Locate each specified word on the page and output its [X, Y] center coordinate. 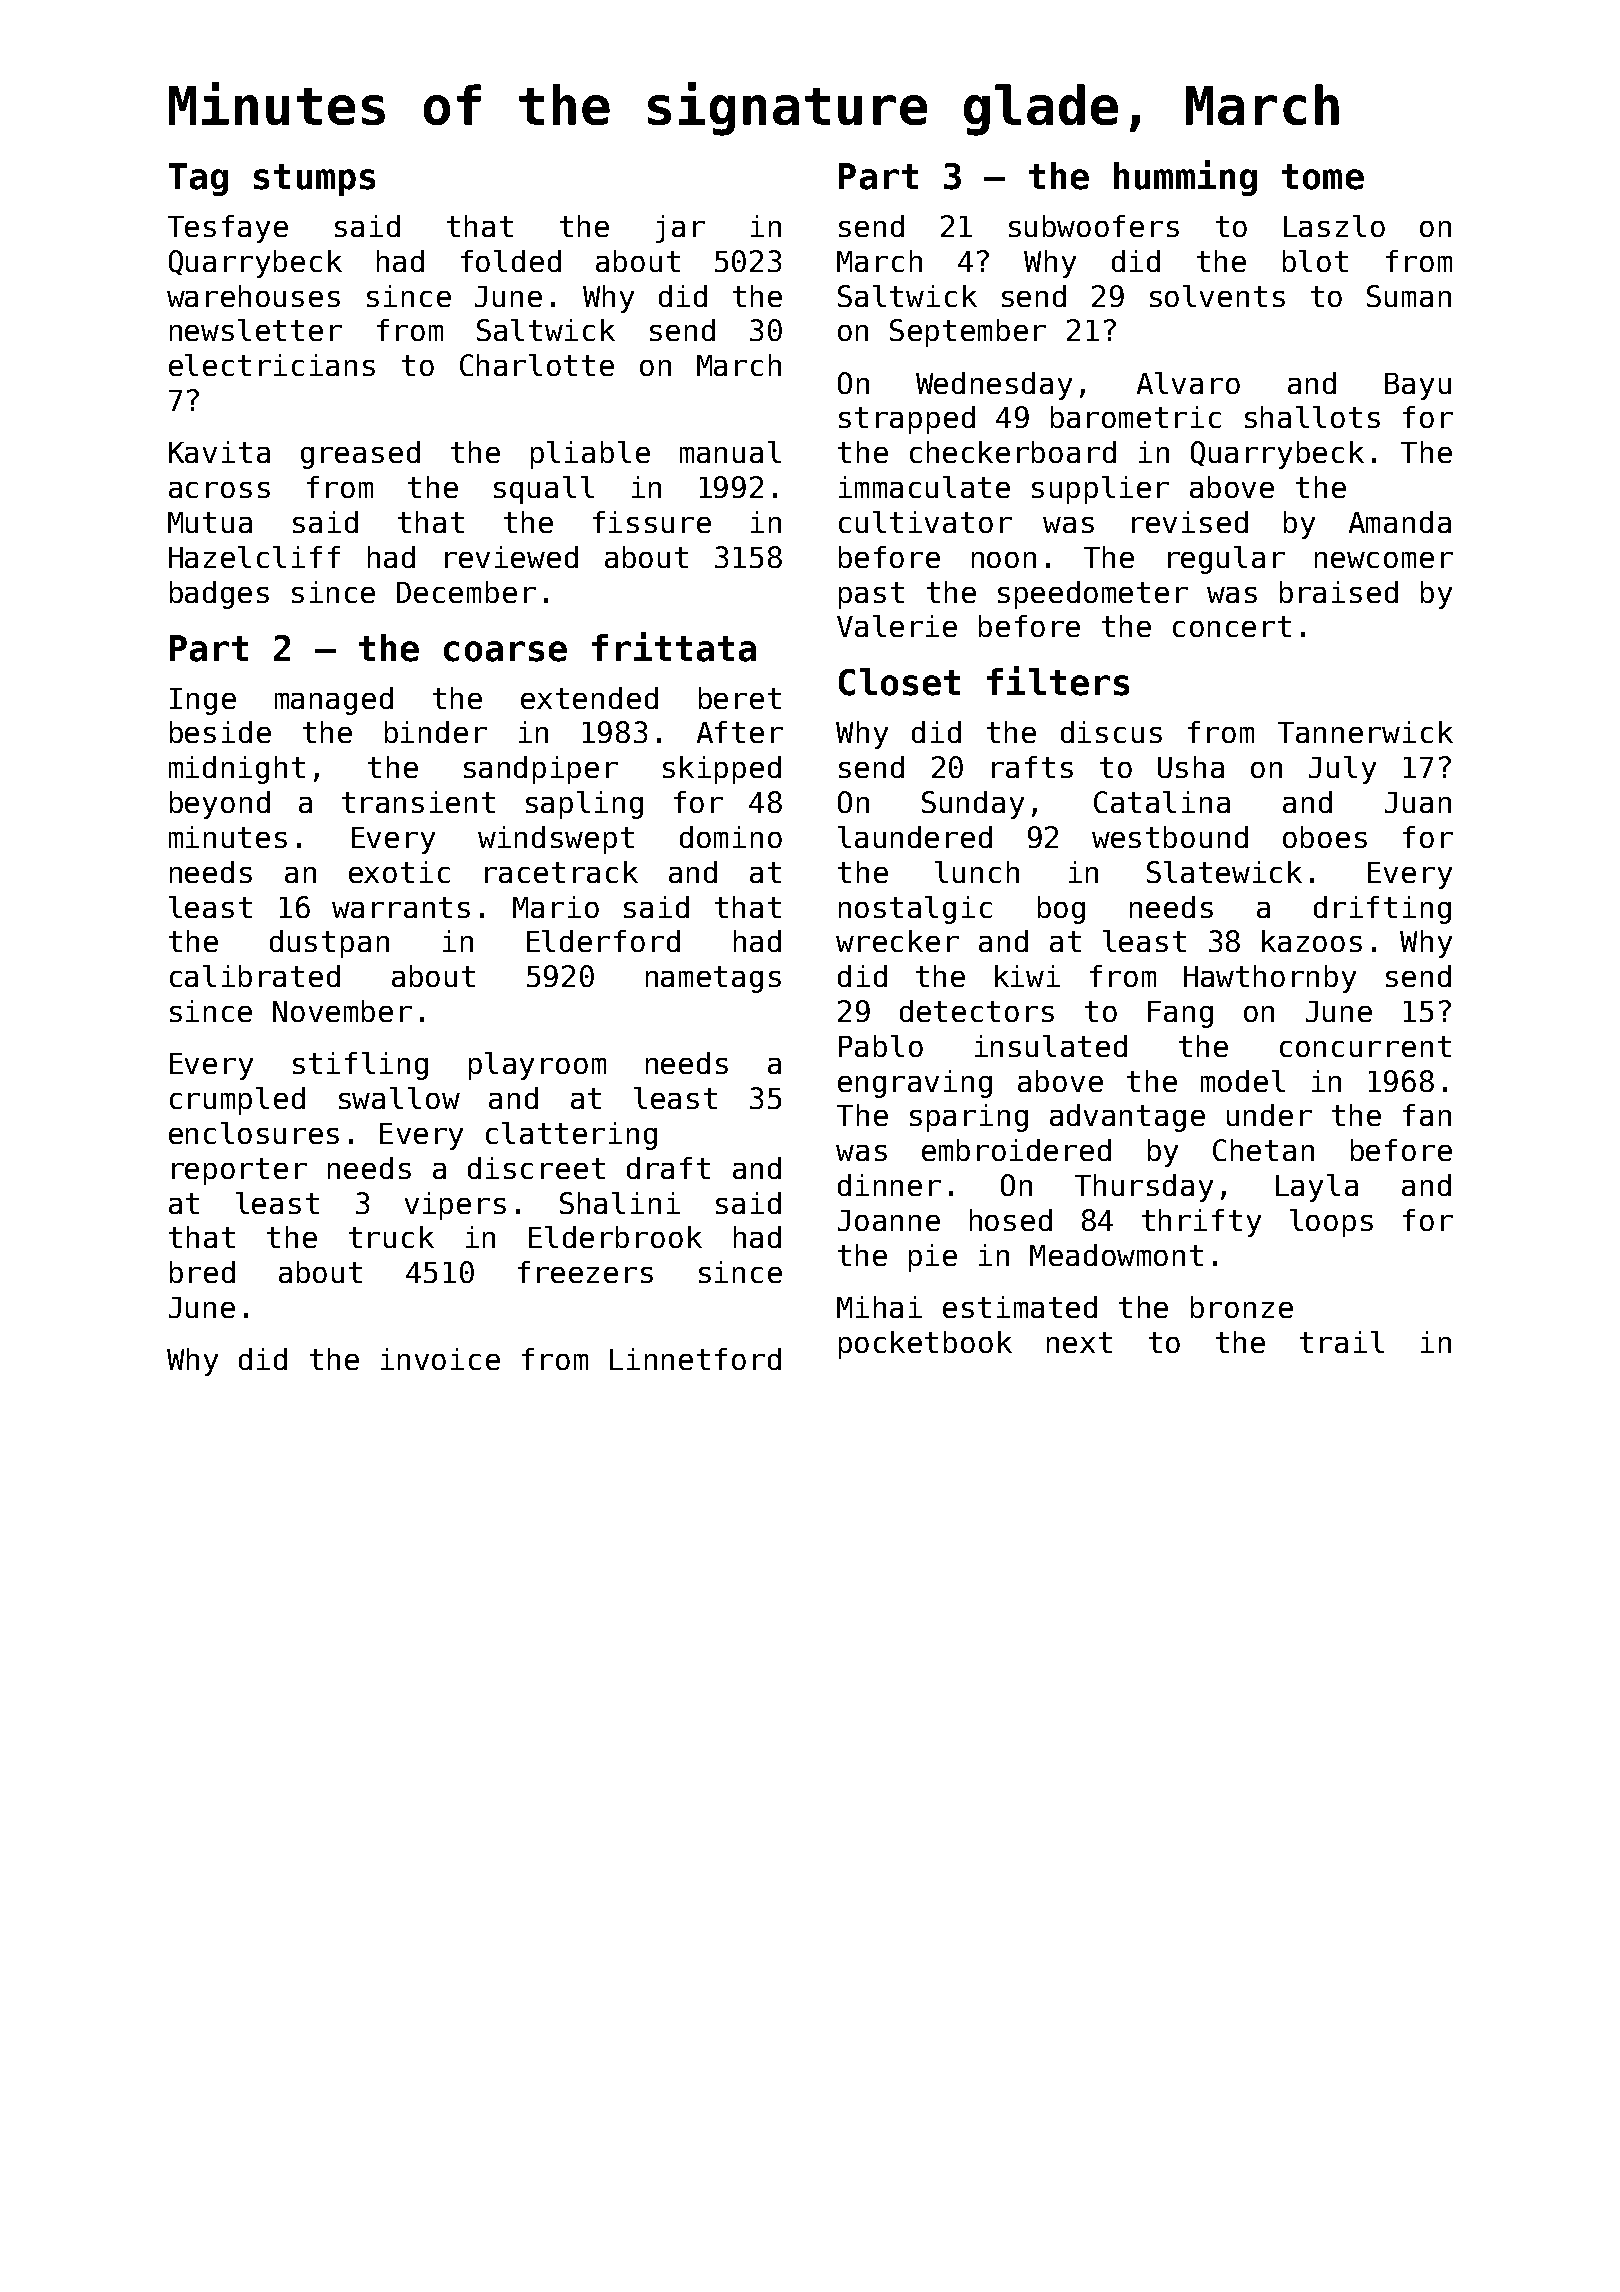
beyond [220, 805]
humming [1185, 178]
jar [680, 229]
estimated [1020, 1307]
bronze [1242, 1307]
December [466, 592]
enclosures [254, 1133]
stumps [314, 180]
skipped [722, 770]
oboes [1325, 837]
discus [1111, 732]
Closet [899, 682]
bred [202, 1272]
